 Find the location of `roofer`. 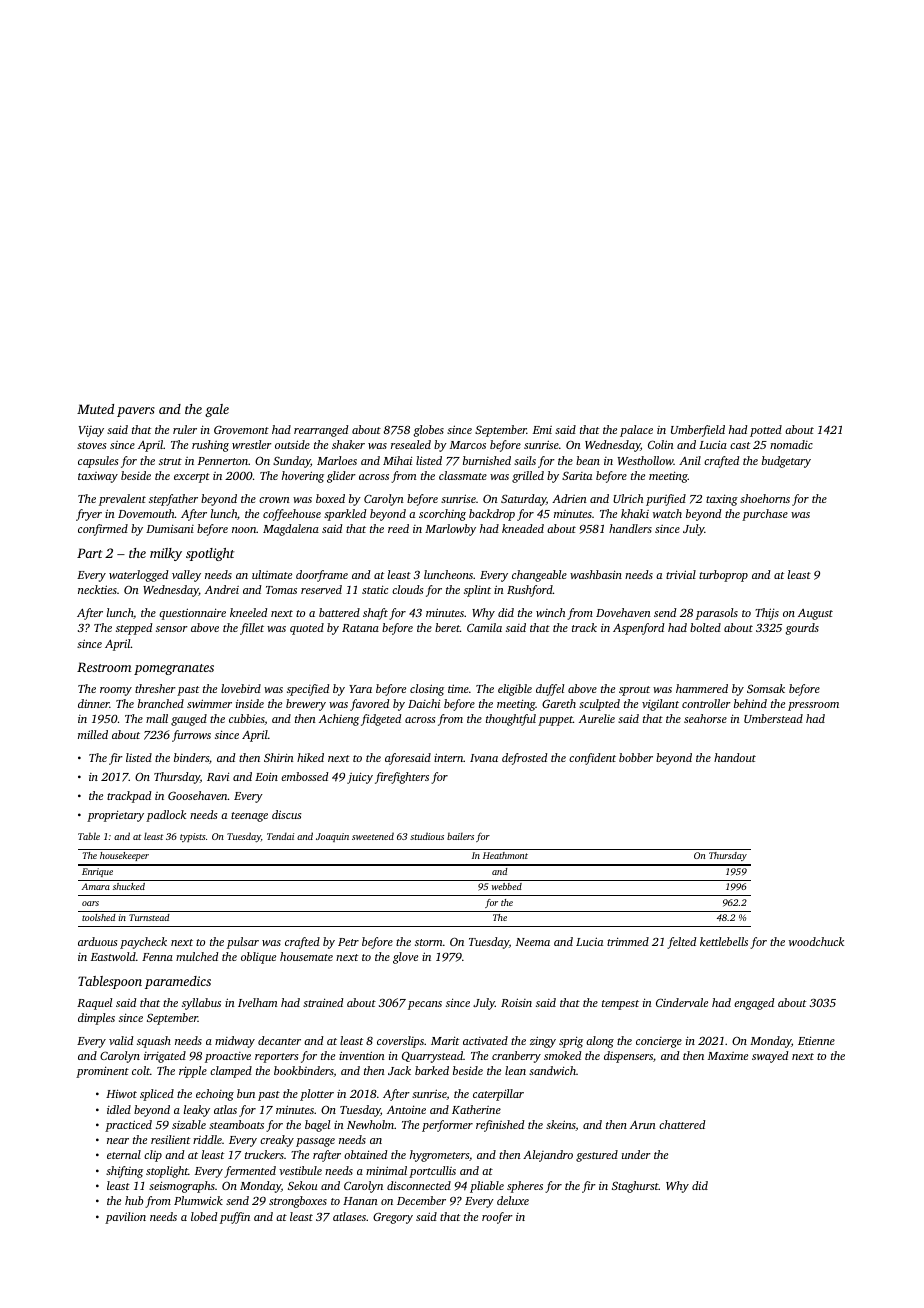

roofer is located at coordinates (497, 1218).
